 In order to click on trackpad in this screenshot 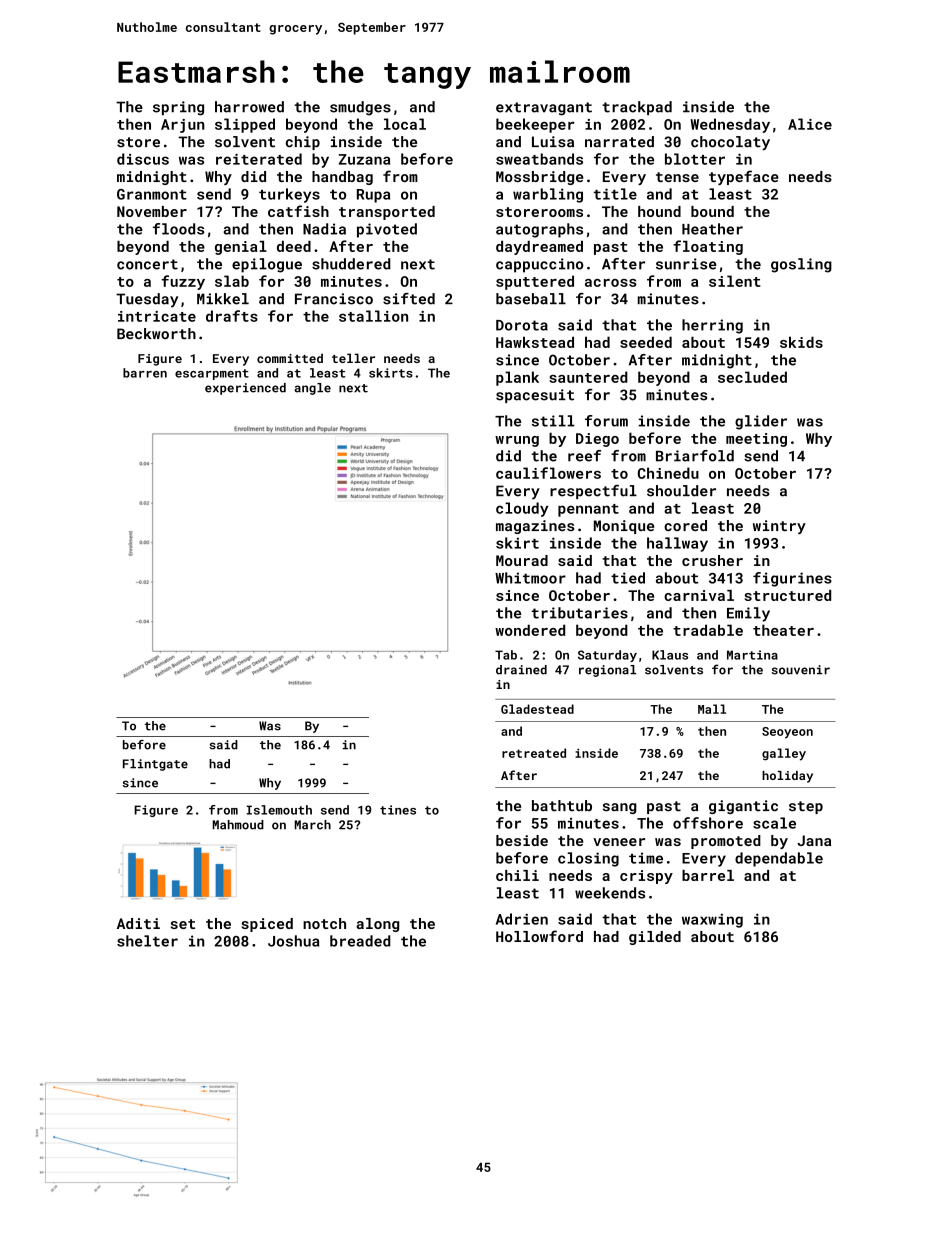, I will do `click(637, 108)`.
